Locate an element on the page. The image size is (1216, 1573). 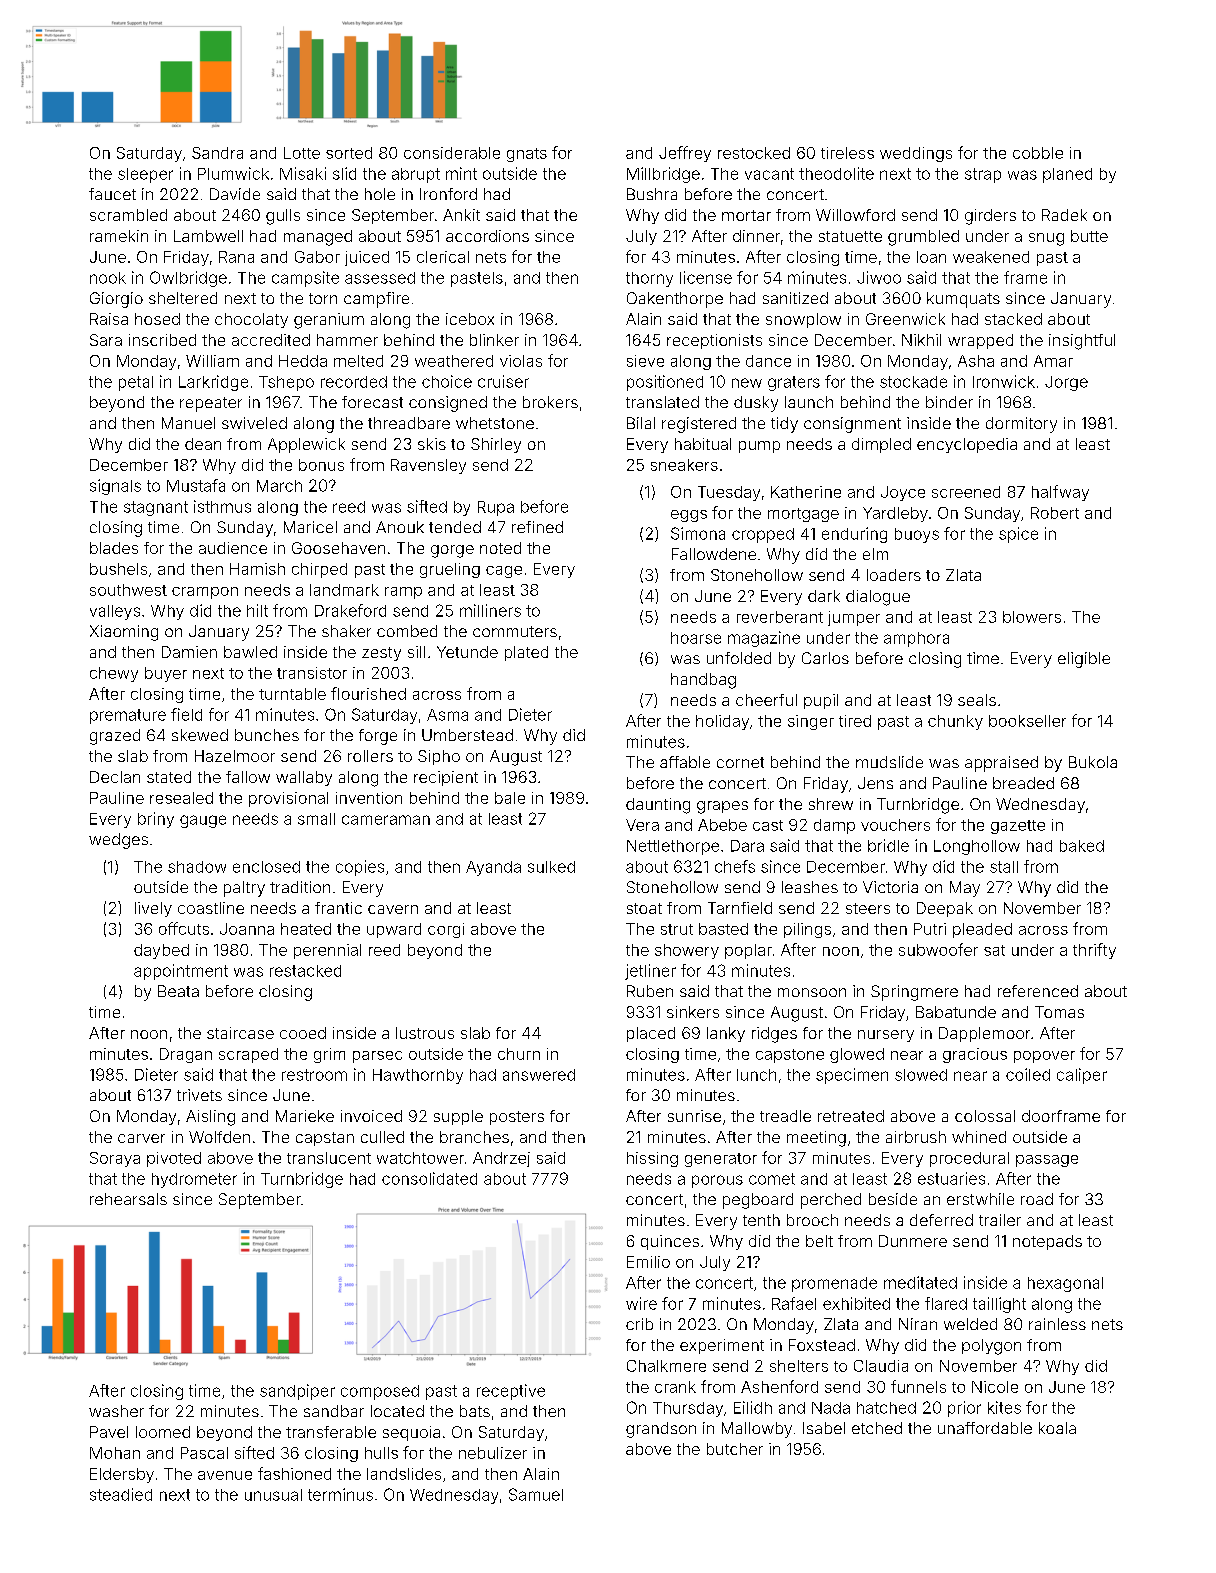
lunch is located at coordinates (756, 1075).
